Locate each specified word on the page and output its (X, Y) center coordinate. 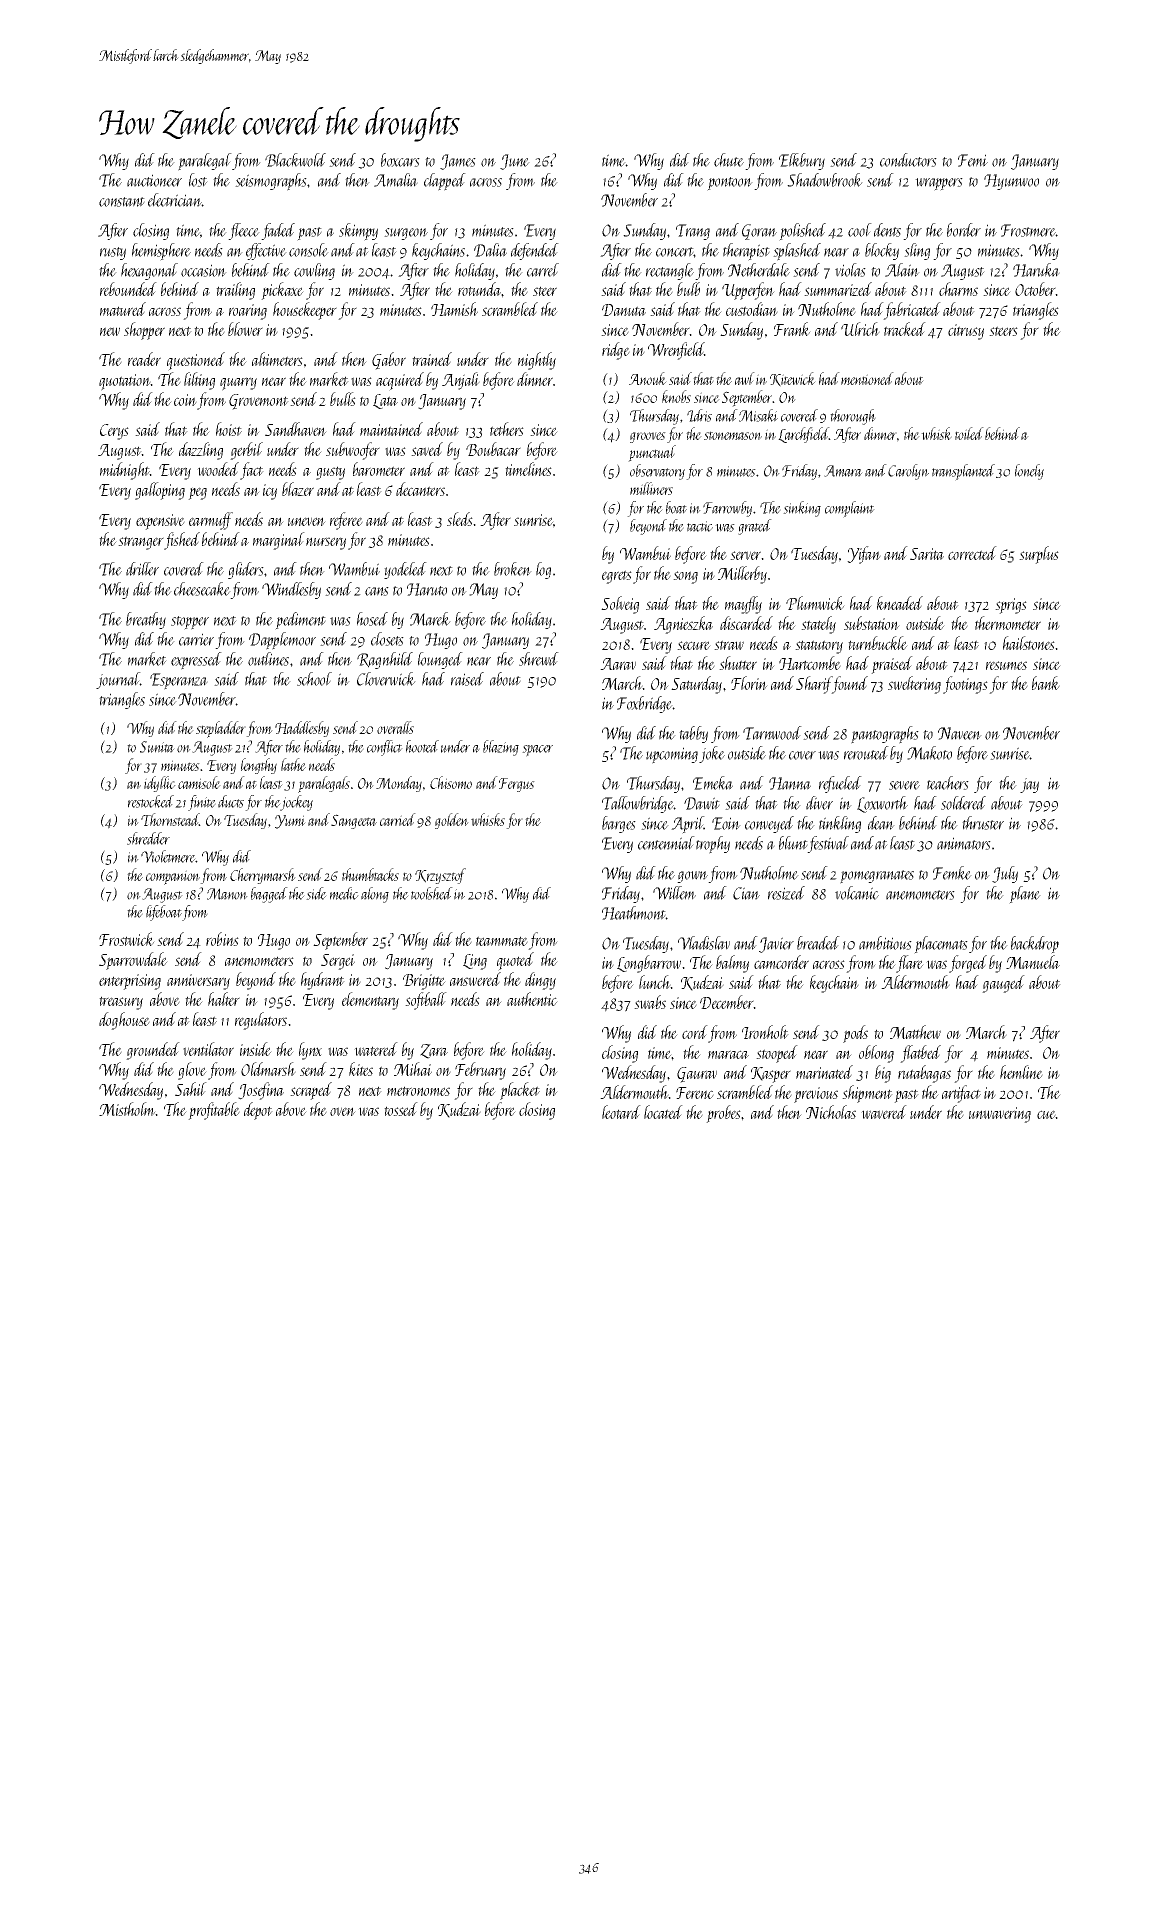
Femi (973, 160)
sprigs (1011, 606)
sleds (460, 519)
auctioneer (154, 180)
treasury (121, 1003)
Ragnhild (385, 660)
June (515, 162)
